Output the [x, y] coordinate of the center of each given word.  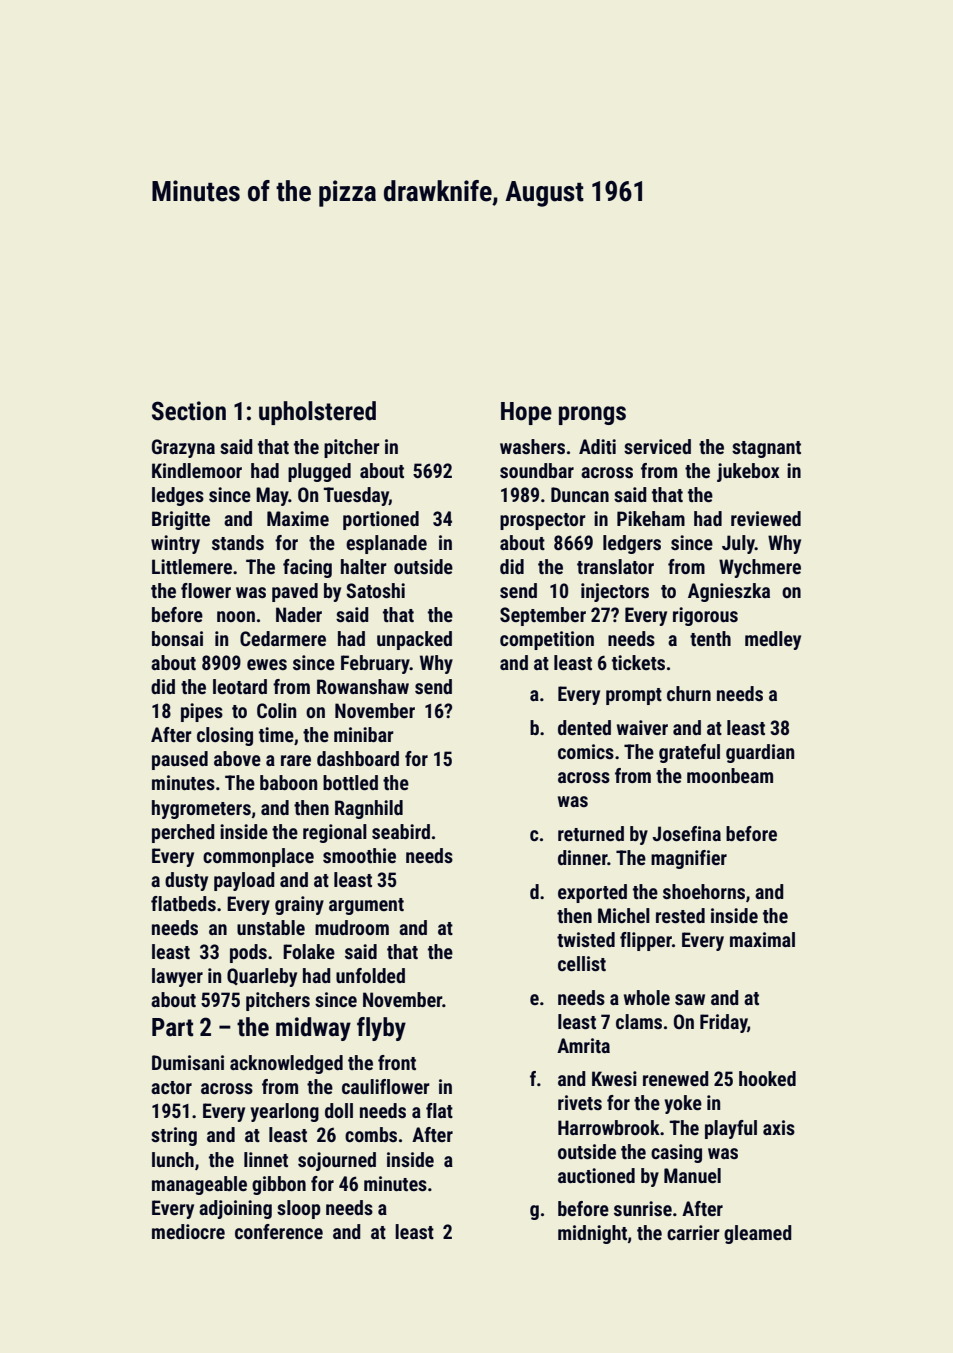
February [375, 664]
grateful [689, 753]
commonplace [258, 857]
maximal [762, 939]
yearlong [284, 1112]
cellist [582, 963]
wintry [175, 544]
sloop [299, 1209]
